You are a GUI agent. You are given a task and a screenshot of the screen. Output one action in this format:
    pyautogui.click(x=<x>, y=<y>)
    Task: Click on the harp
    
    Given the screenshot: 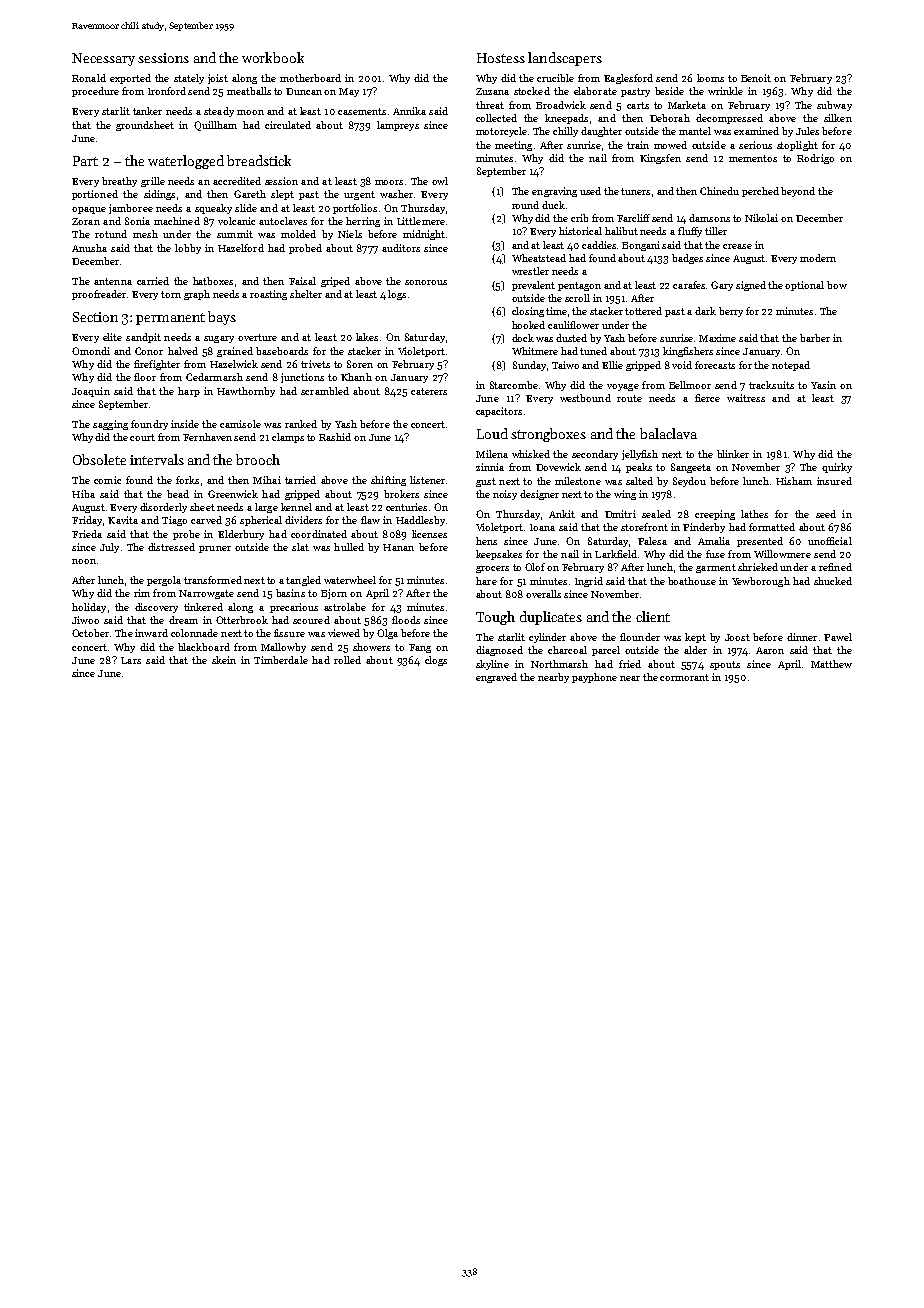 What is the action you would take?
    pyautogui.click(x=189, y=392)
